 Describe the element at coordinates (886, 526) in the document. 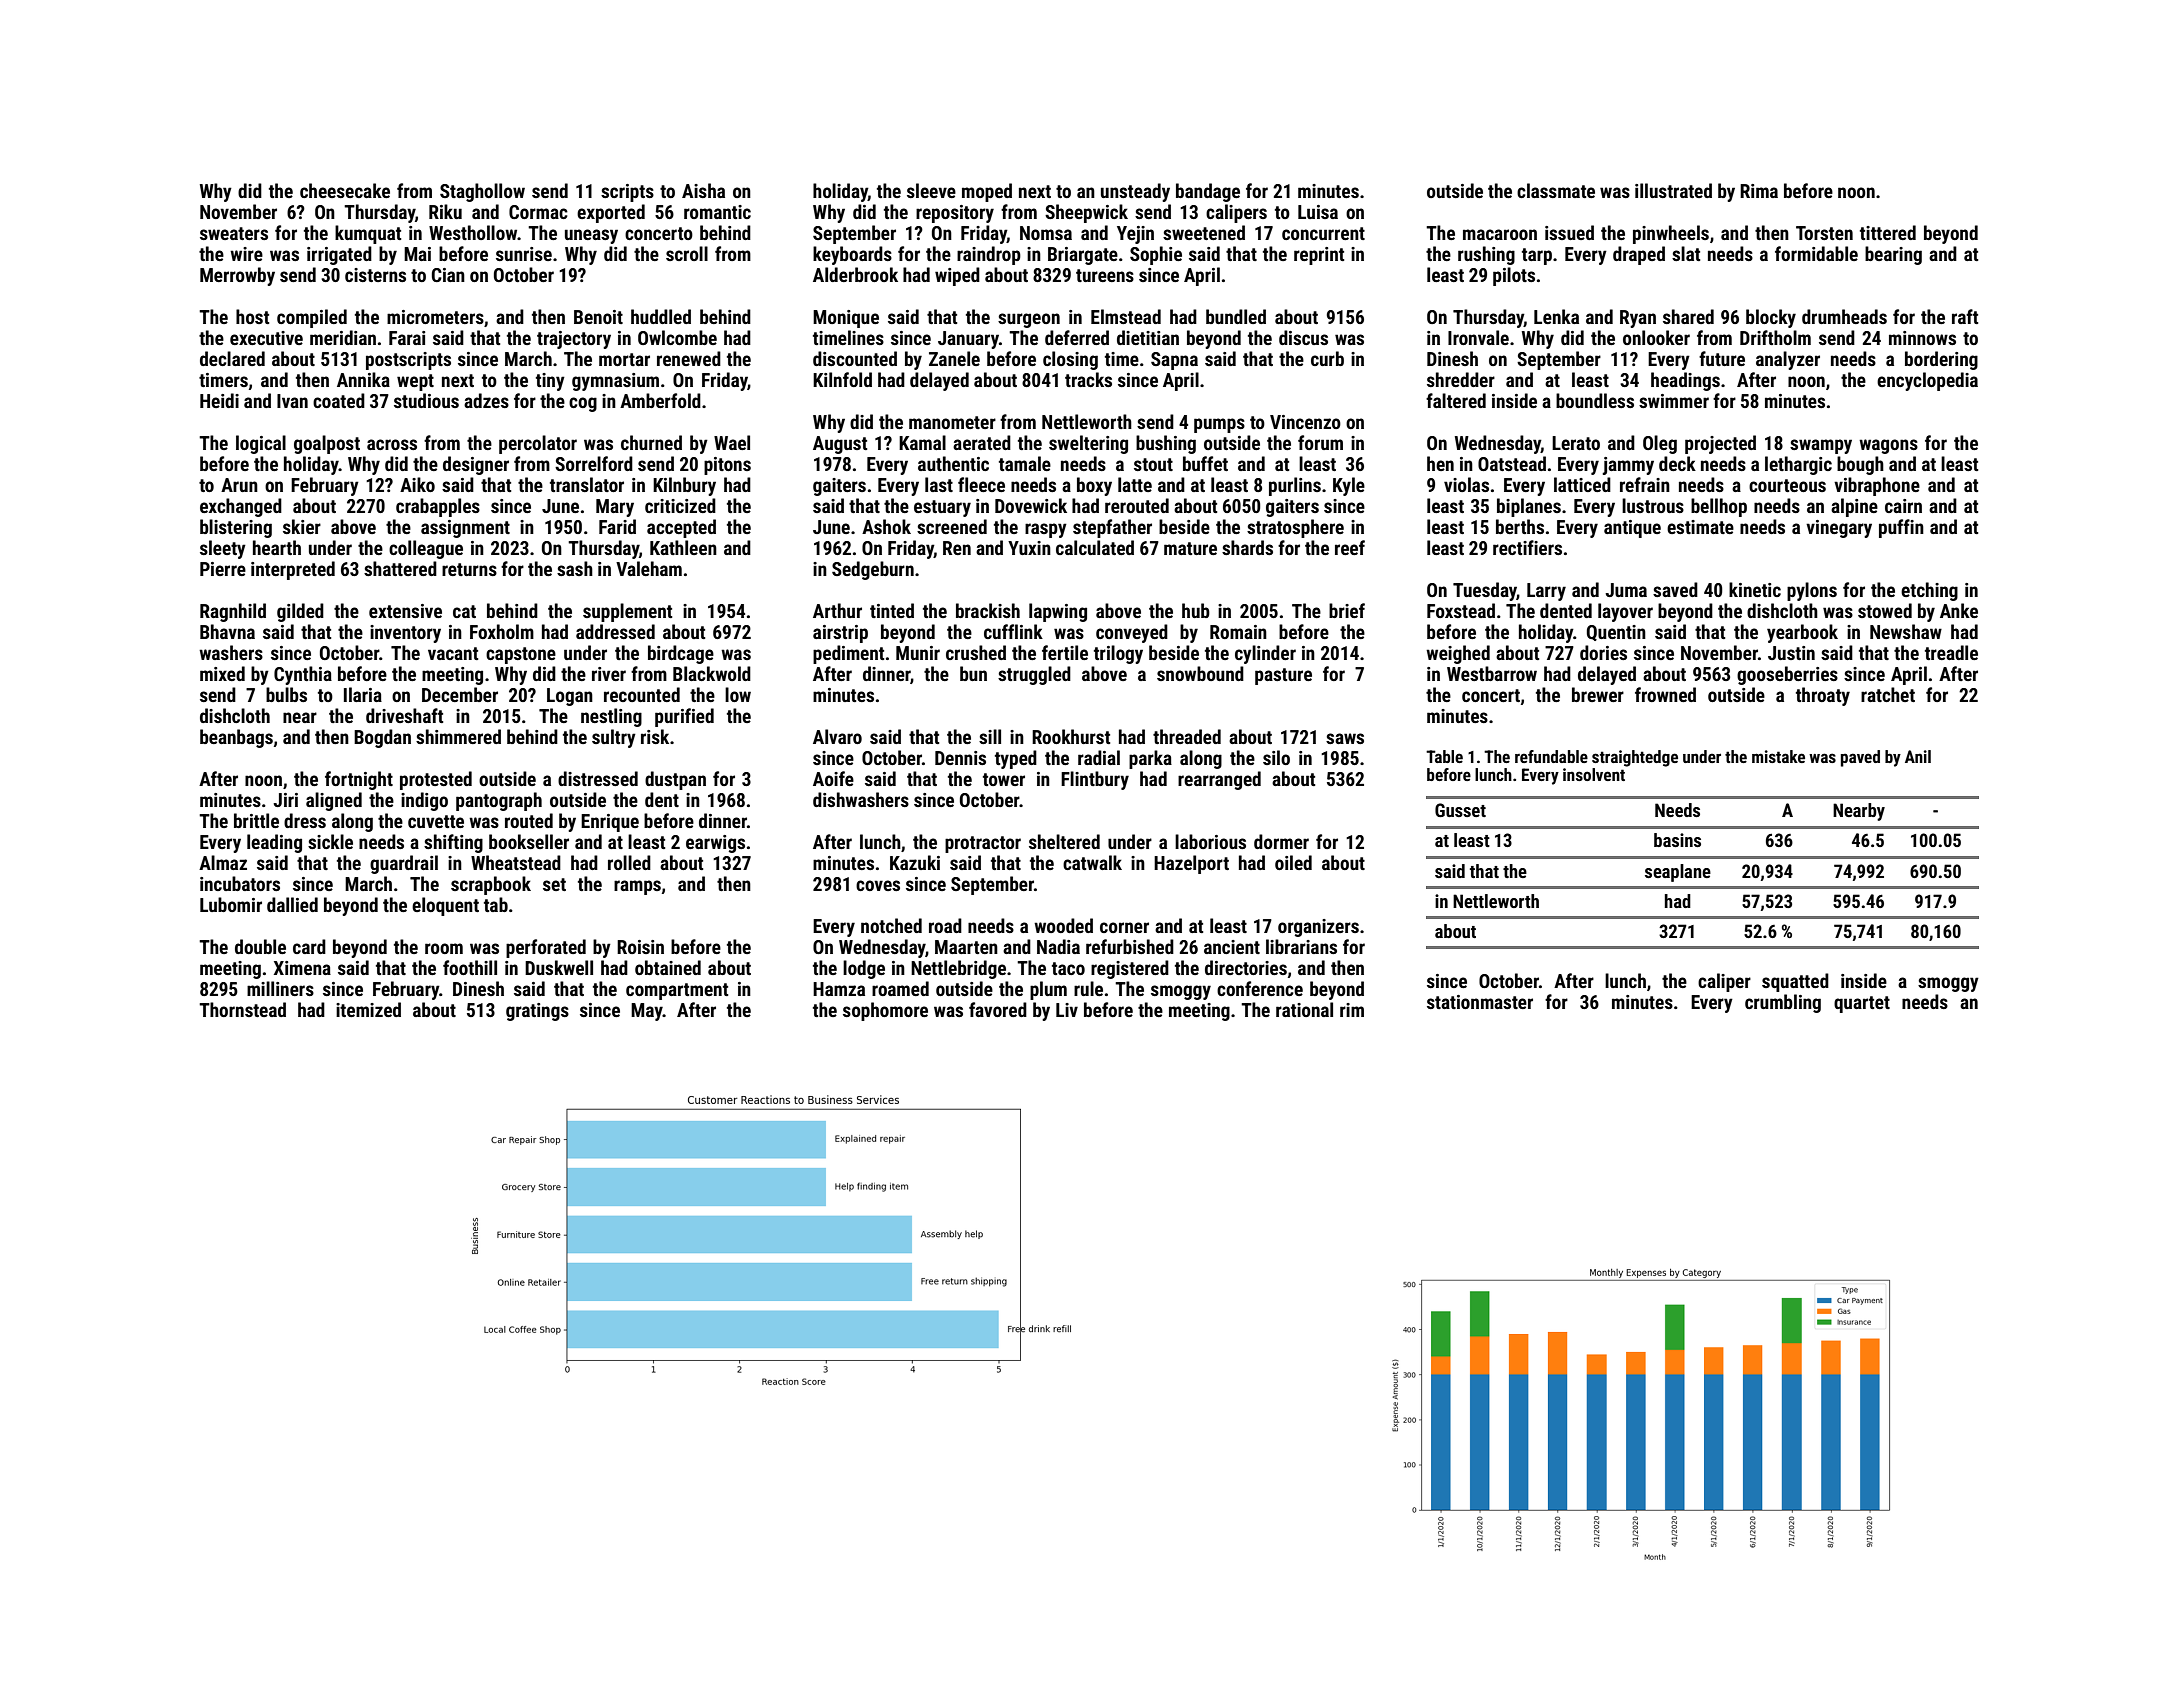

I see `Ashok` at that location.
